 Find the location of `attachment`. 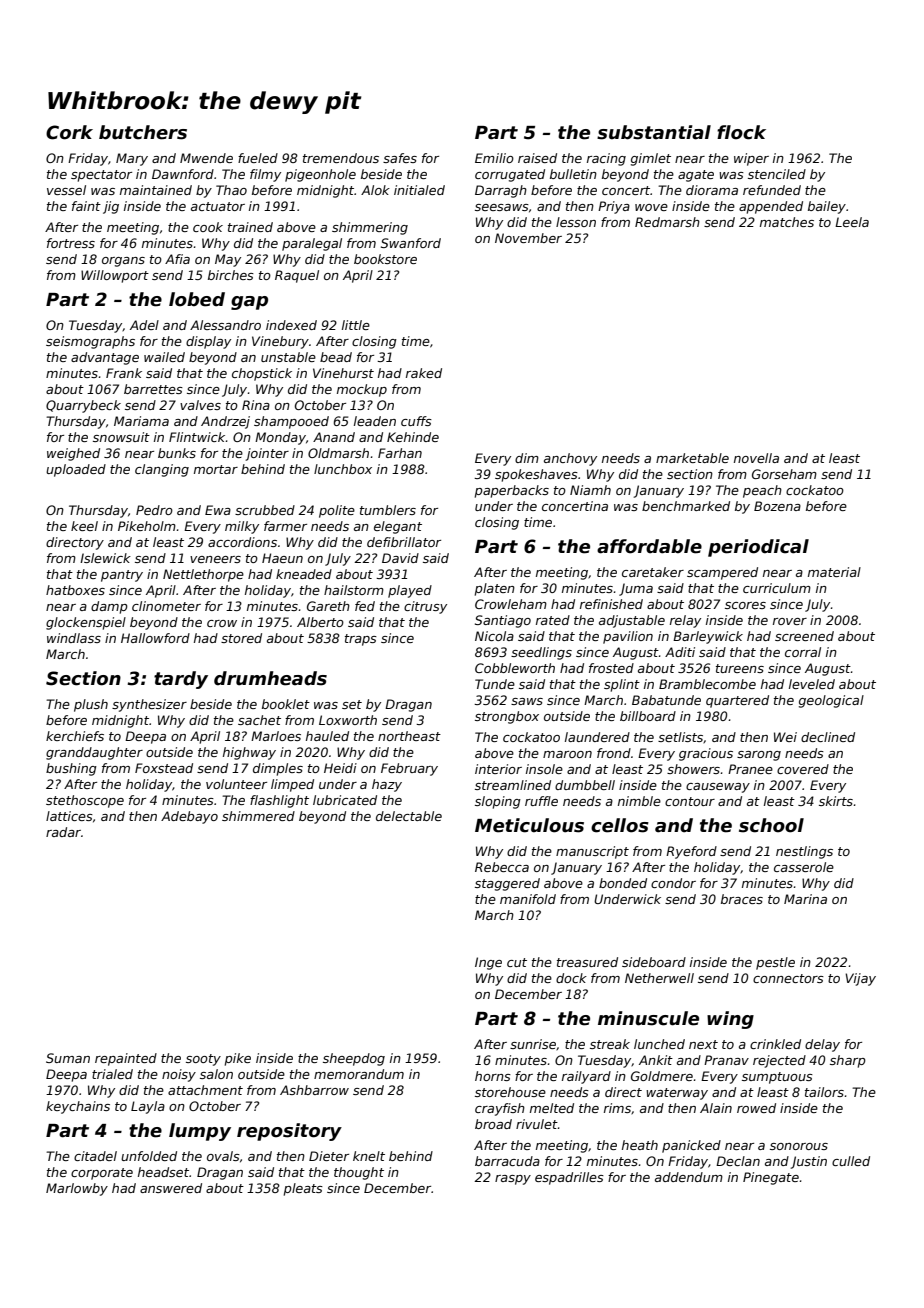

attachment is located at coordinates (205, 1090).
